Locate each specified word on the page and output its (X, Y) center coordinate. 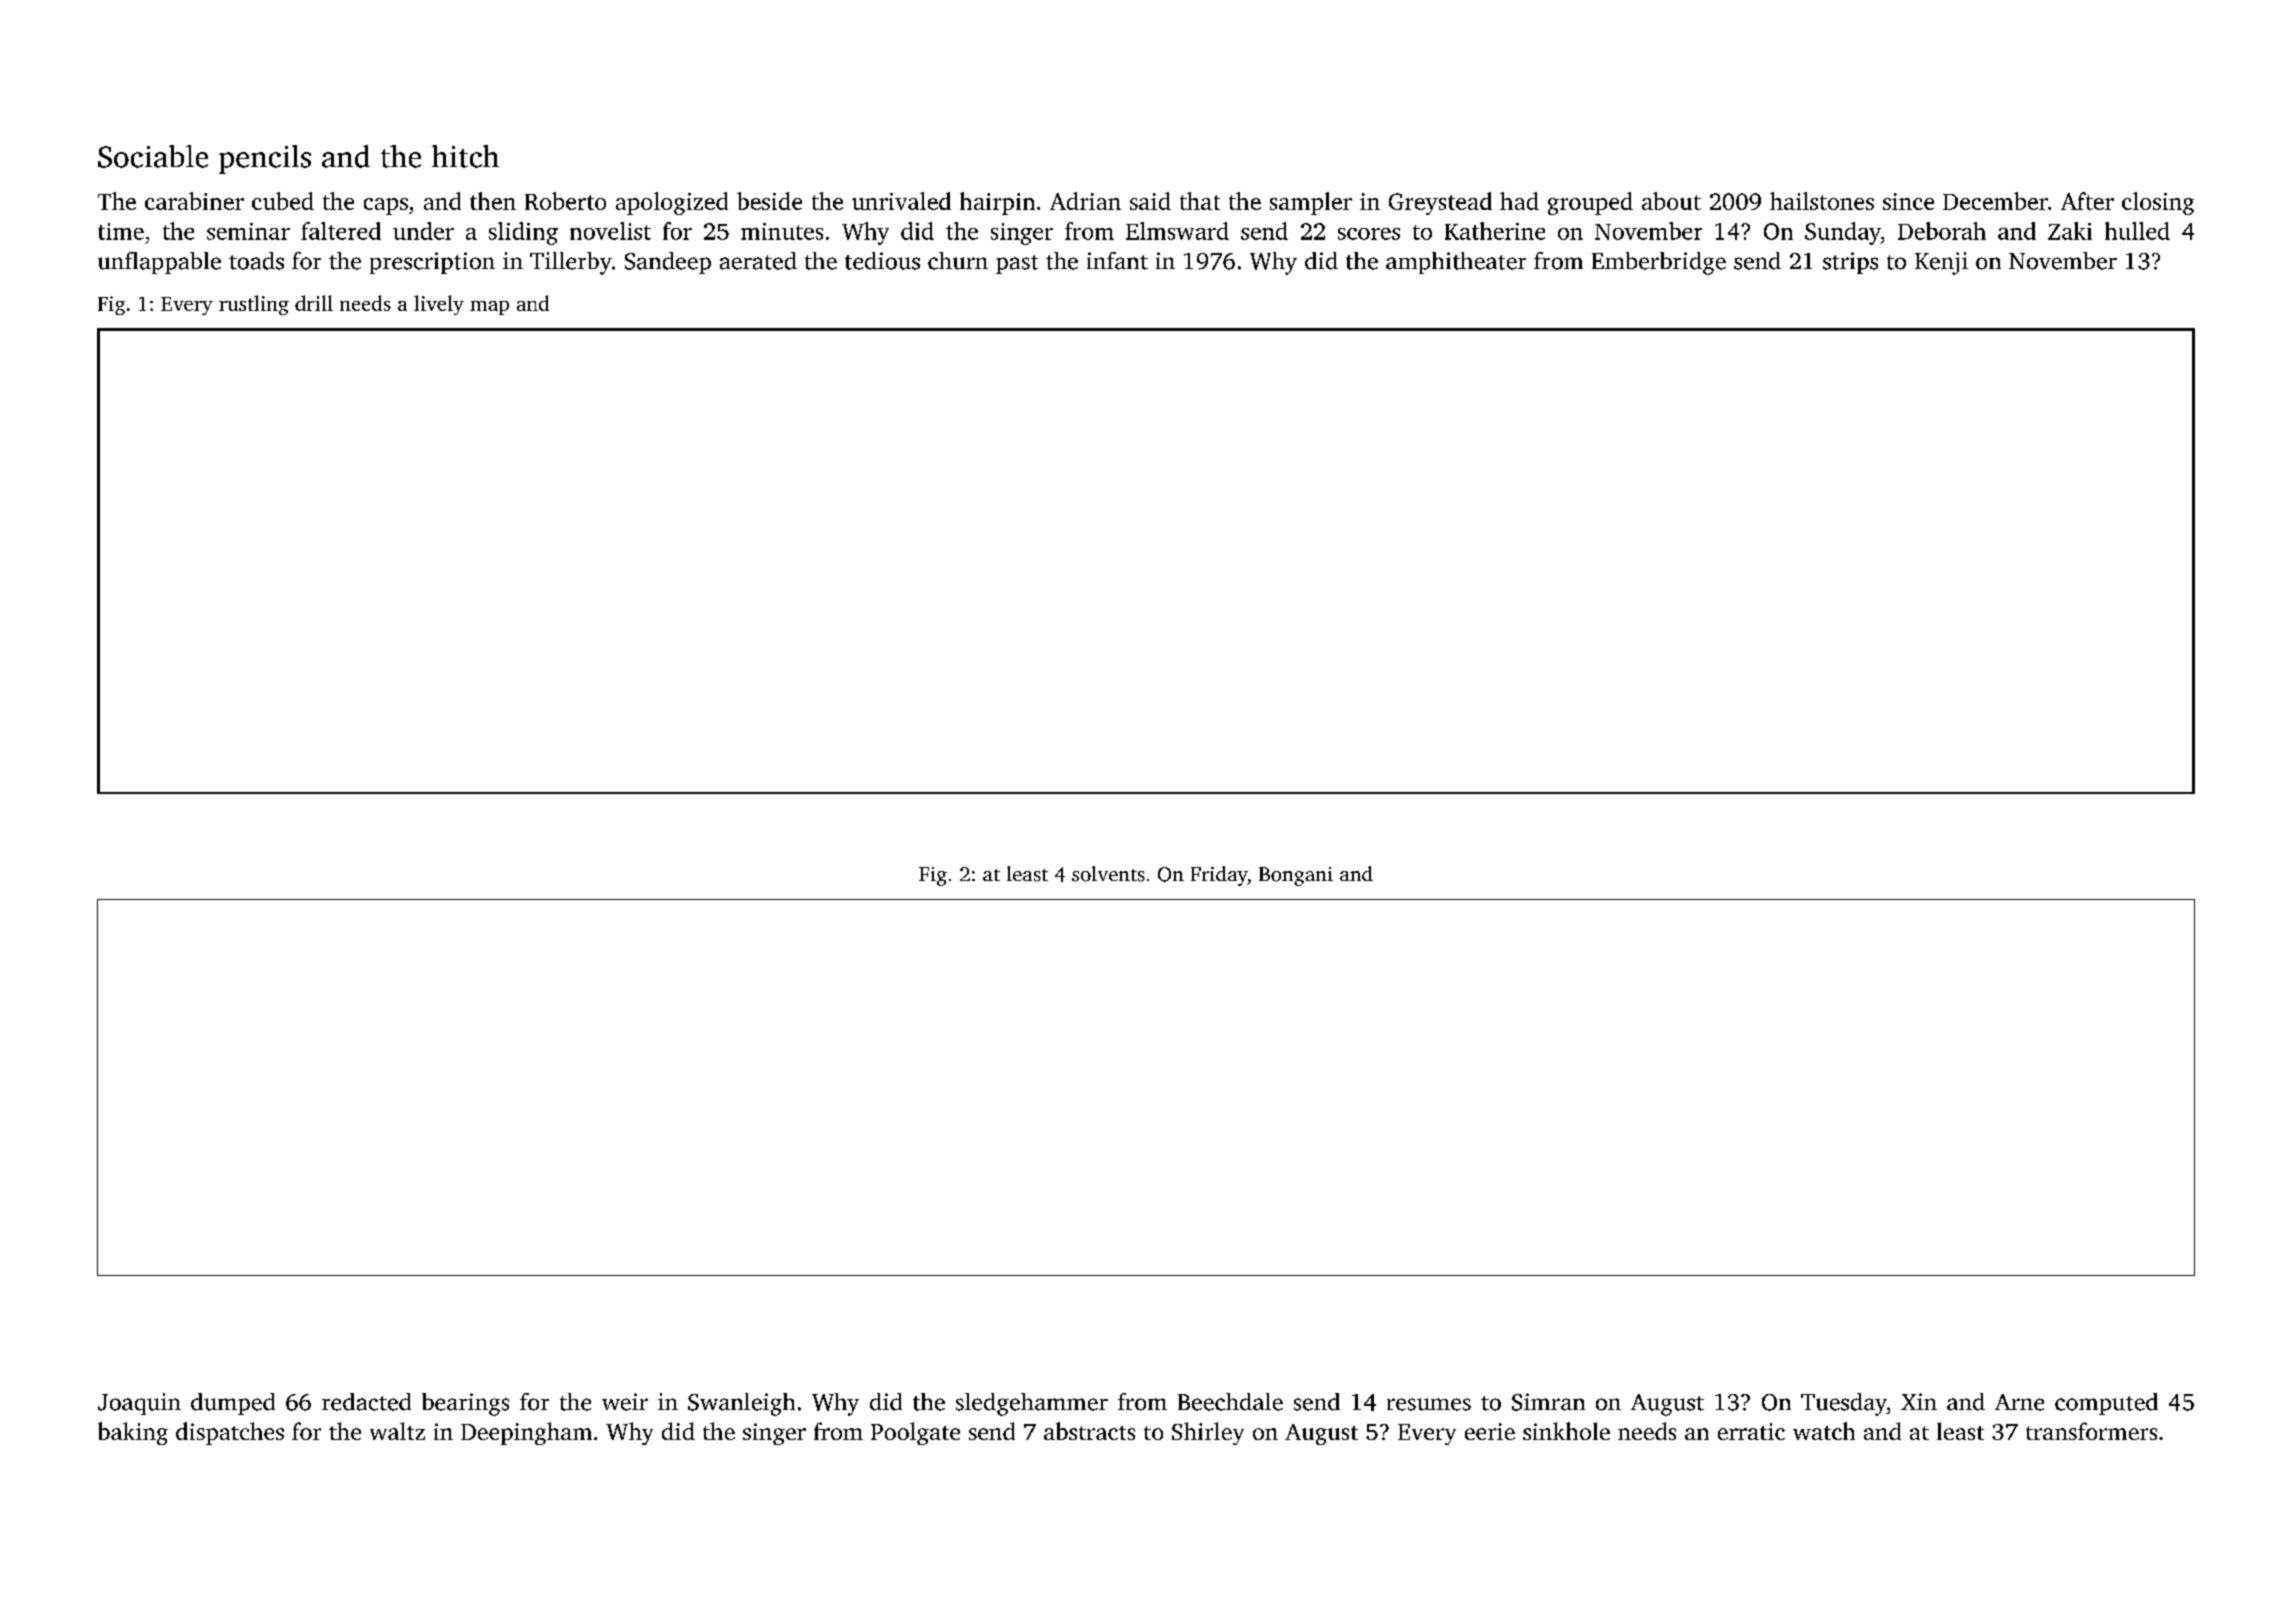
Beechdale (1230, 1402)
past (1017, 264)
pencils (265, 159)
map (489, 308)
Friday (1219, 876)
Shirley (1208, 1433)
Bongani (1296, 876)
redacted (366, 1402)
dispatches (230, 1433)
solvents (1108, 874)
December (1995, 201)
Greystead (1440, 203)
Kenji (1941, 263)
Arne (2019, 1402)
